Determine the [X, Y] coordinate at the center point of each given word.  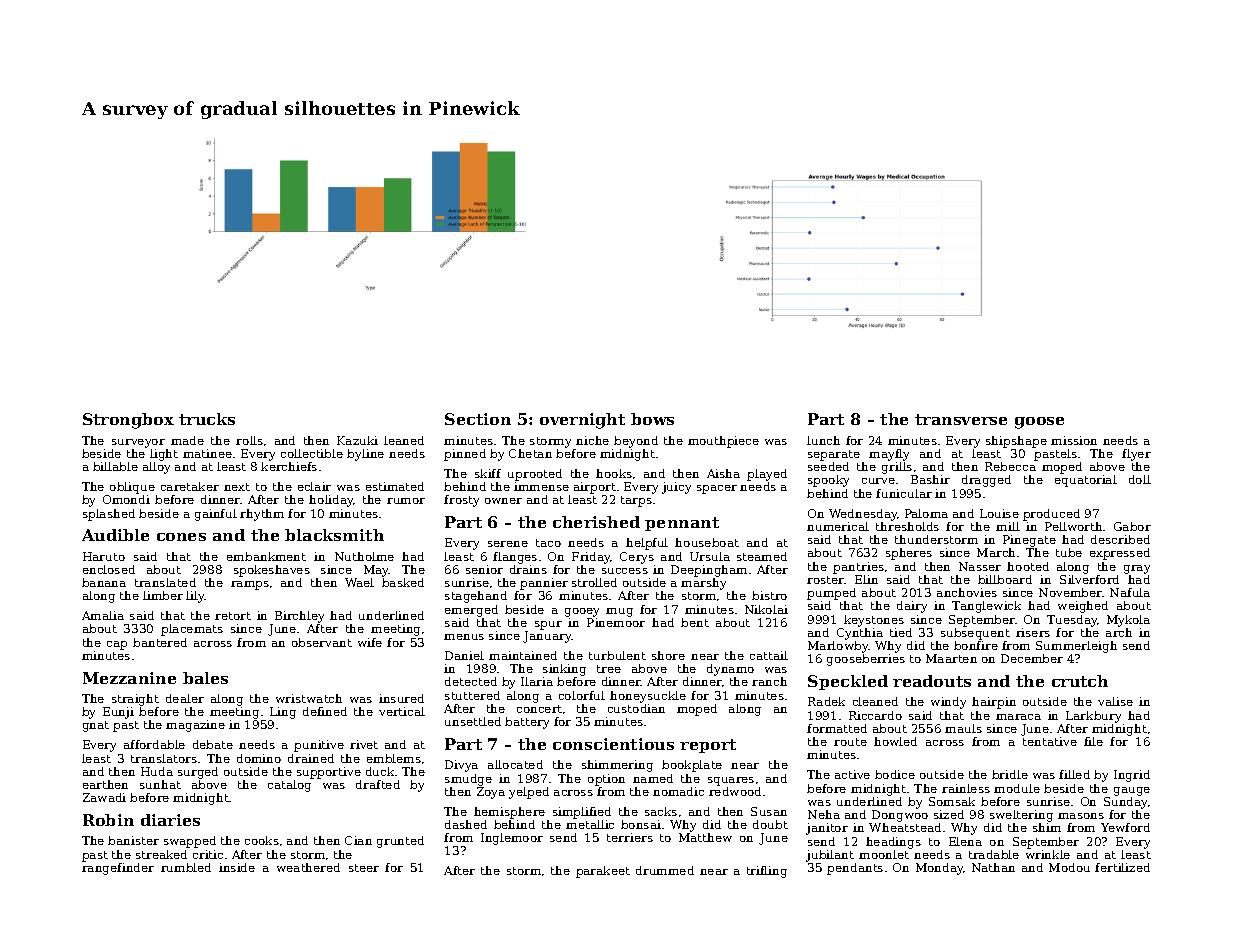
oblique [132, 488]
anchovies [967, 592]
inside [237, 867]
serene [508, 544]
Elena [965, 841]
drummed [665, 870]
